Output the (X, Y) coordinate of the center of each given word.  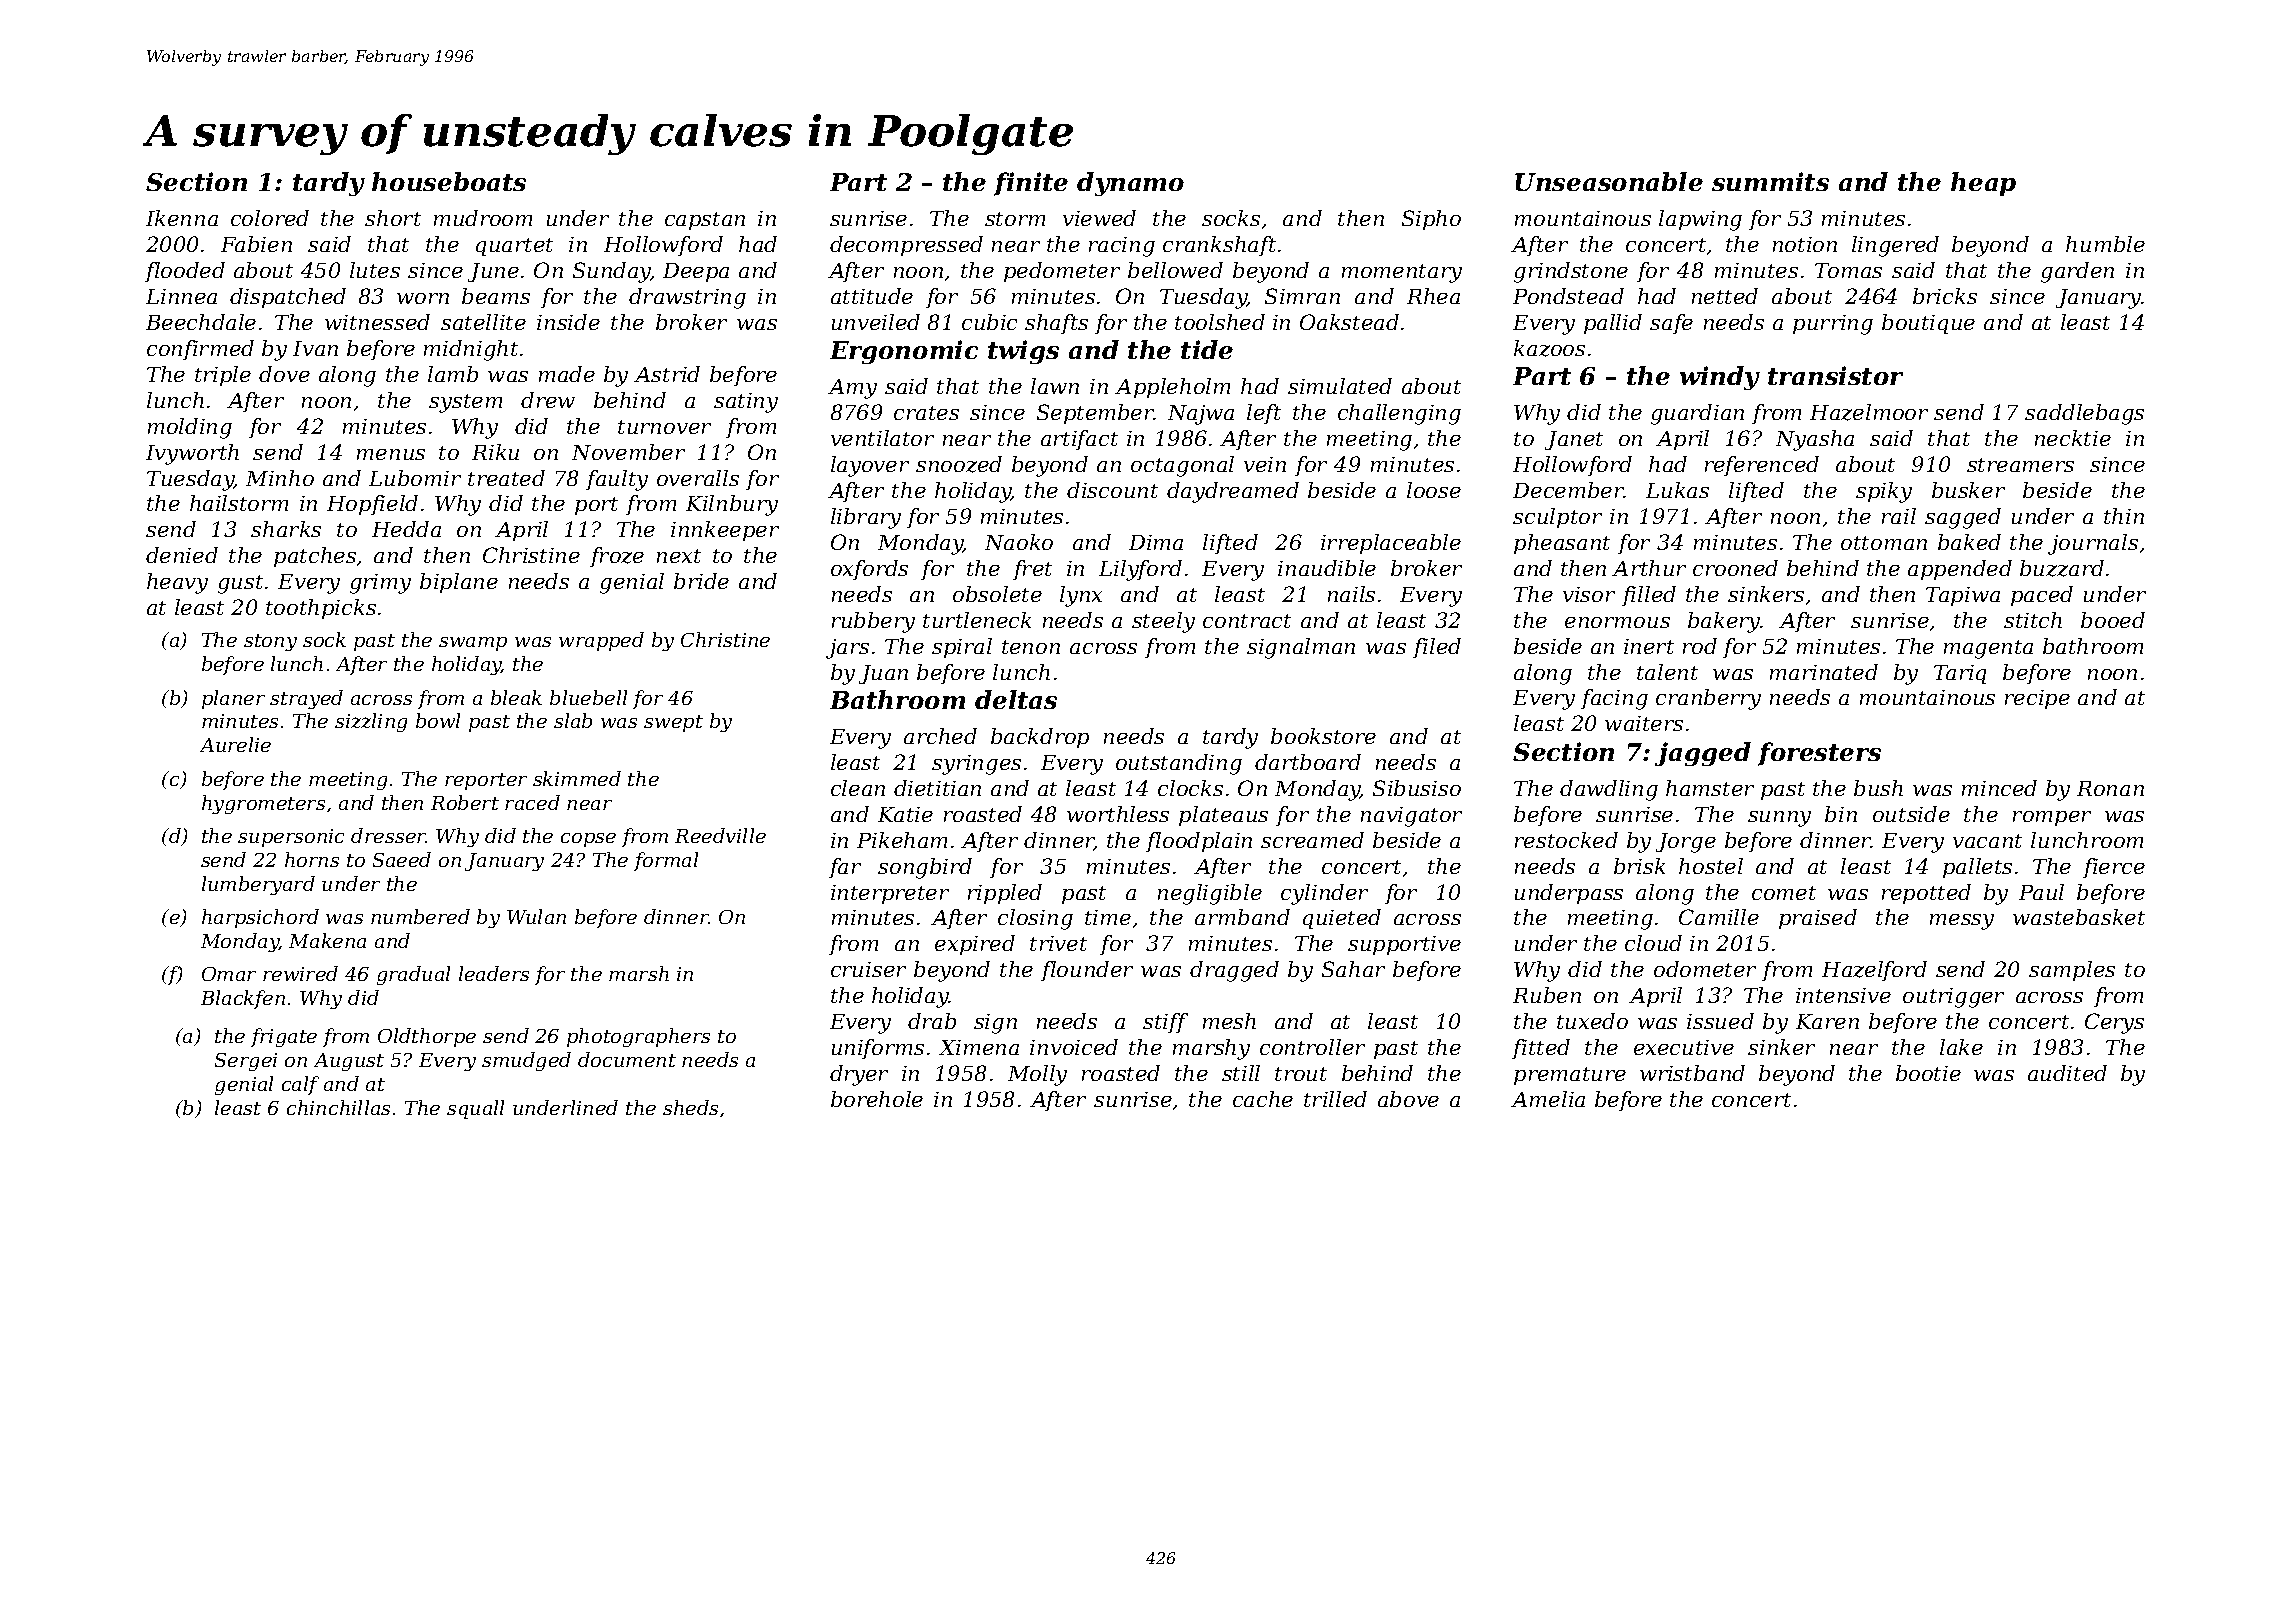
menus (391, 454)
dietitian (937, 788)
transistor (1835, 375)
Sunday (612, 272)
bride (701, 581)
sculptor (1557, 518)
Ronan (2110, 788)
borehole (877, 1099)
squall (475, 1109)
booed (2113, 620)
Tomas (1848, 270)
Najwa (1201, 415)
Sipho (1431, 220)
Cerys (2114, 1023)
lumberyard (258, 885)
